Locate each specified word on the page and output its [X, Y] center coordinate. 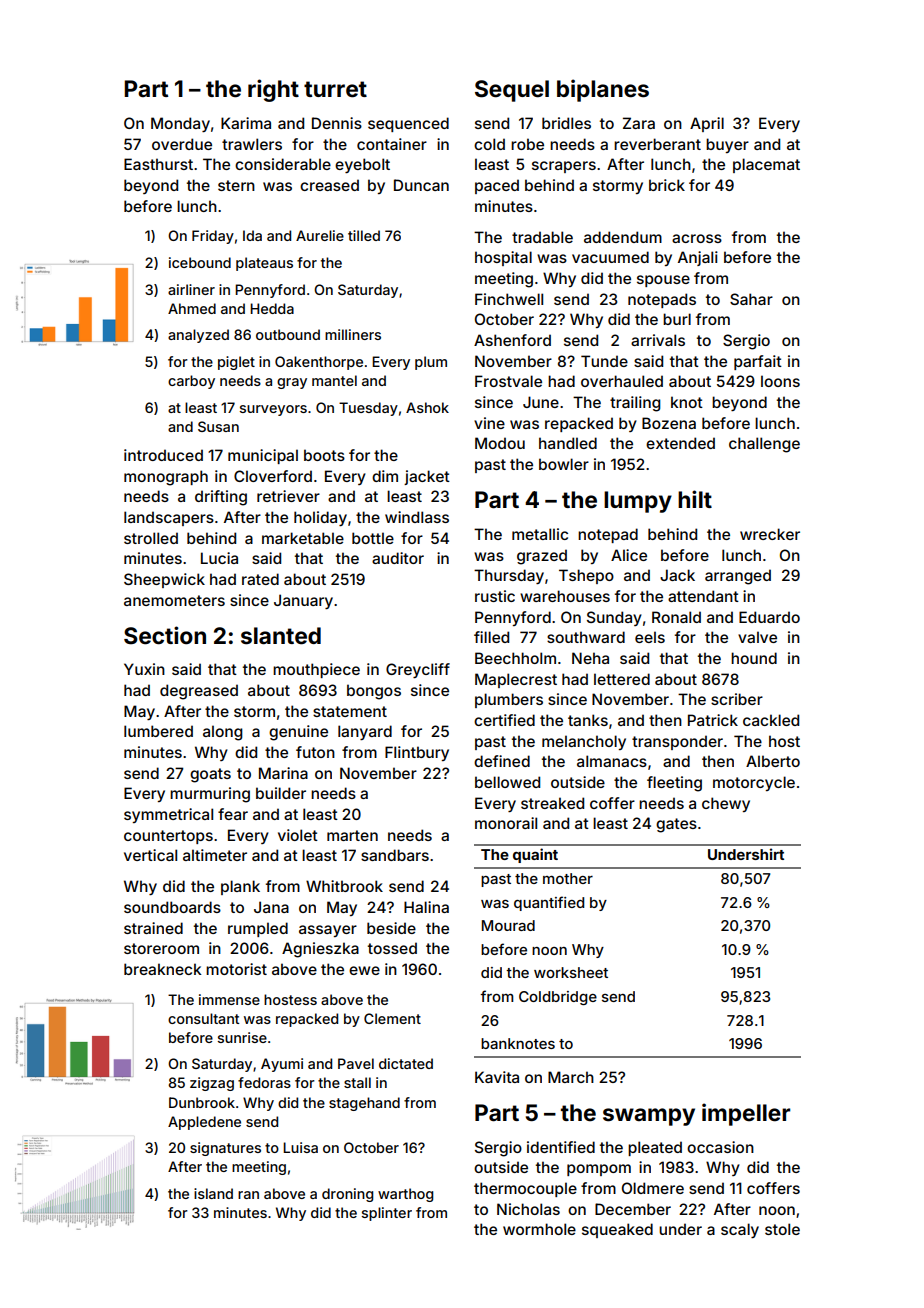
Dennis [337, 123]
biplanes [603, 90]
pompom [599, 1170]
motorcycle [754, 783]
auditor [398, 558]
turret [335, 89]
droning [347, 1195]
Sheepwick [164, 580]
